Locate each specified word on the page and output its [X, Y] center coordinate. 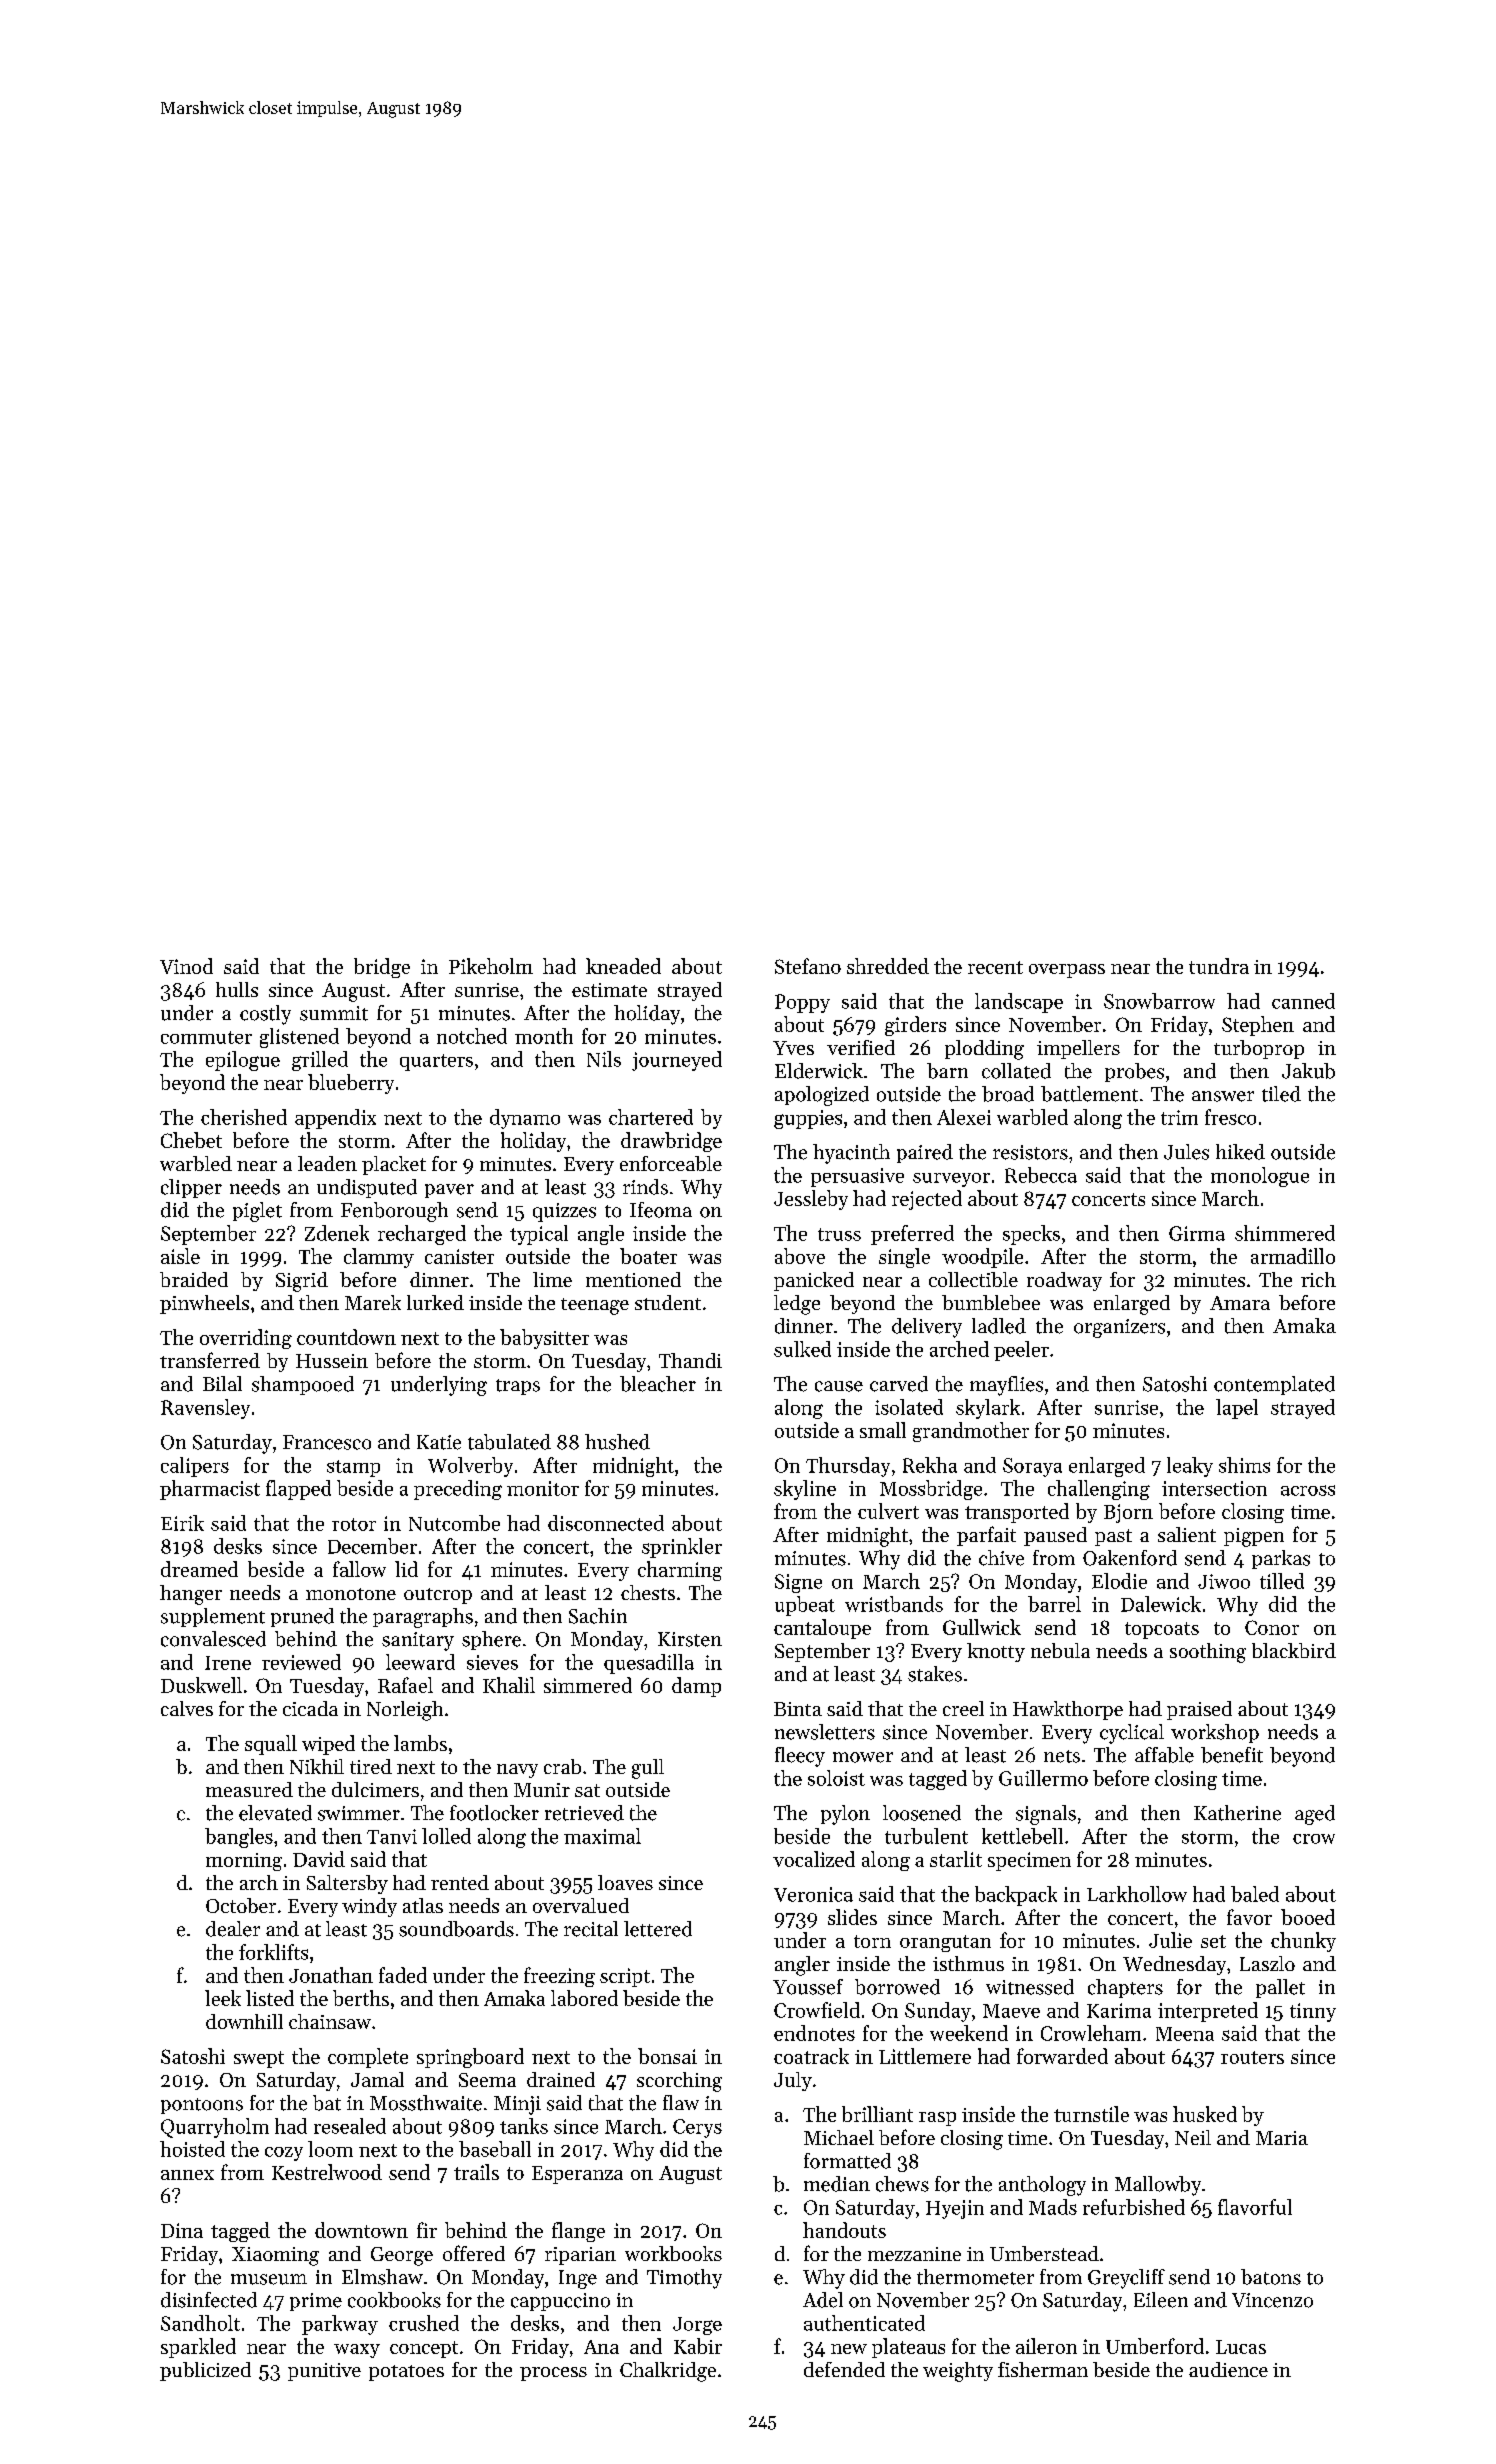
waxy [357, 2351]
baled [1255, 1894]
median [837, 2184]
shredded [888, 966]
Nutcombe [454, 1523]
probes [1134, 1072]
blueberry [351, 1084]
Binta [798, 1709]
